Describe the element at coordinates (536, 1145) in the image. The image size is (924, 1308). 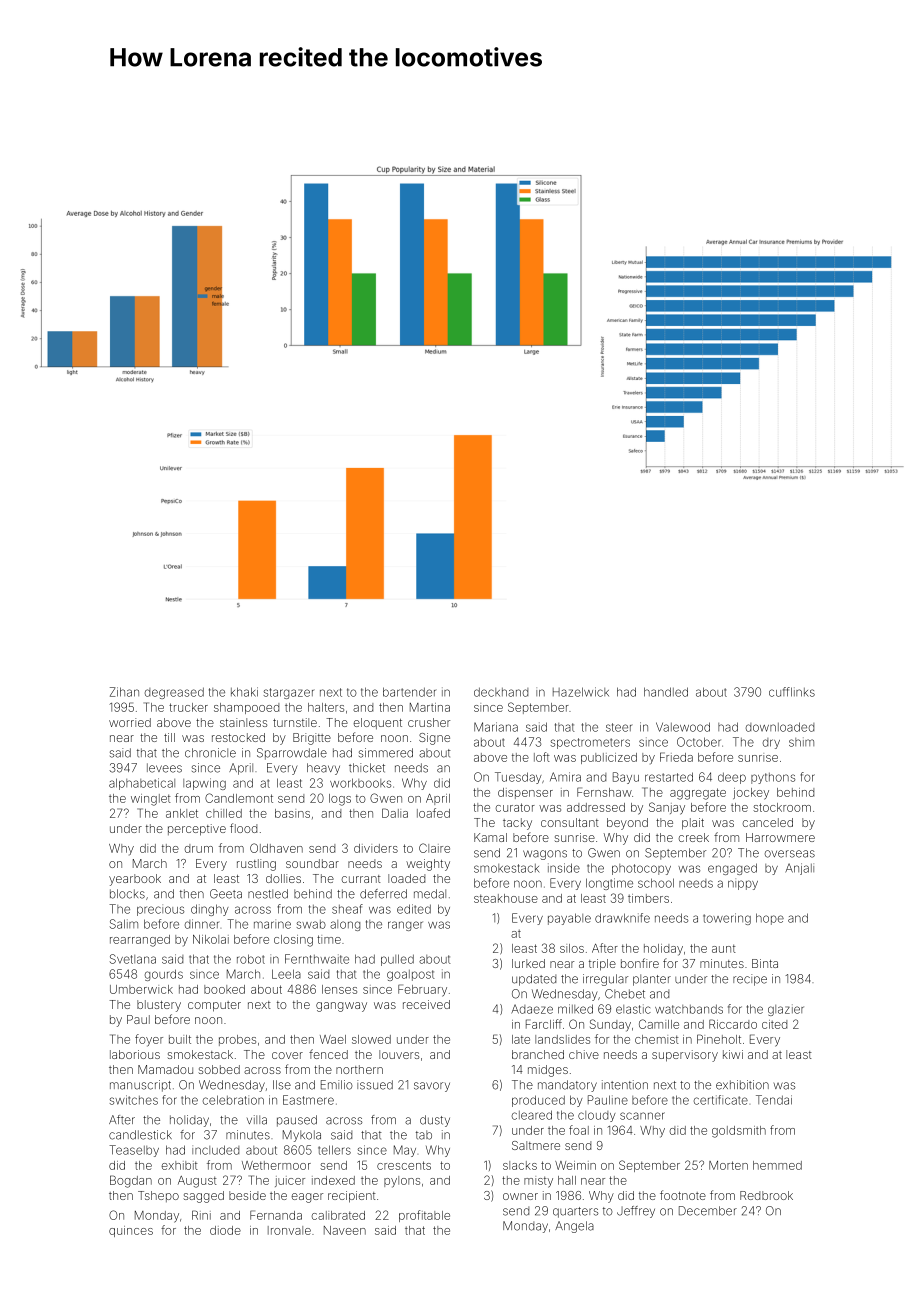
I see `Saltmere` at that location.
